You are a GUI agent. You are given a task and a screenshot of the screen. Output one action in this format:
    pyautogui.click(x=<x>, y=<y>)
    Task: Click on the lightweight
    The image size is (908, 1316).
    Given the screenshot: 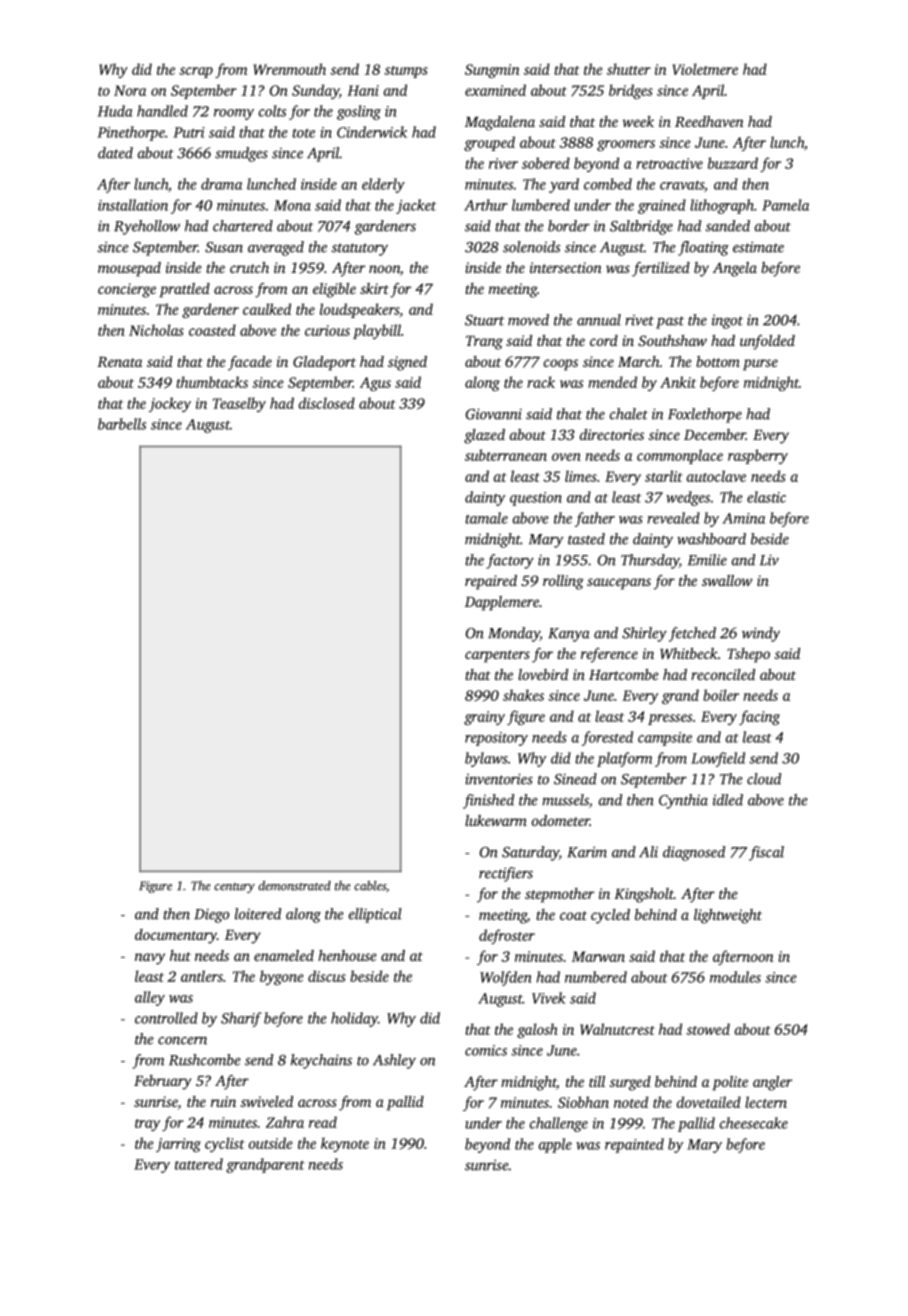 What is the action you would take?
    pyautogui.click(x=728, y=916)
